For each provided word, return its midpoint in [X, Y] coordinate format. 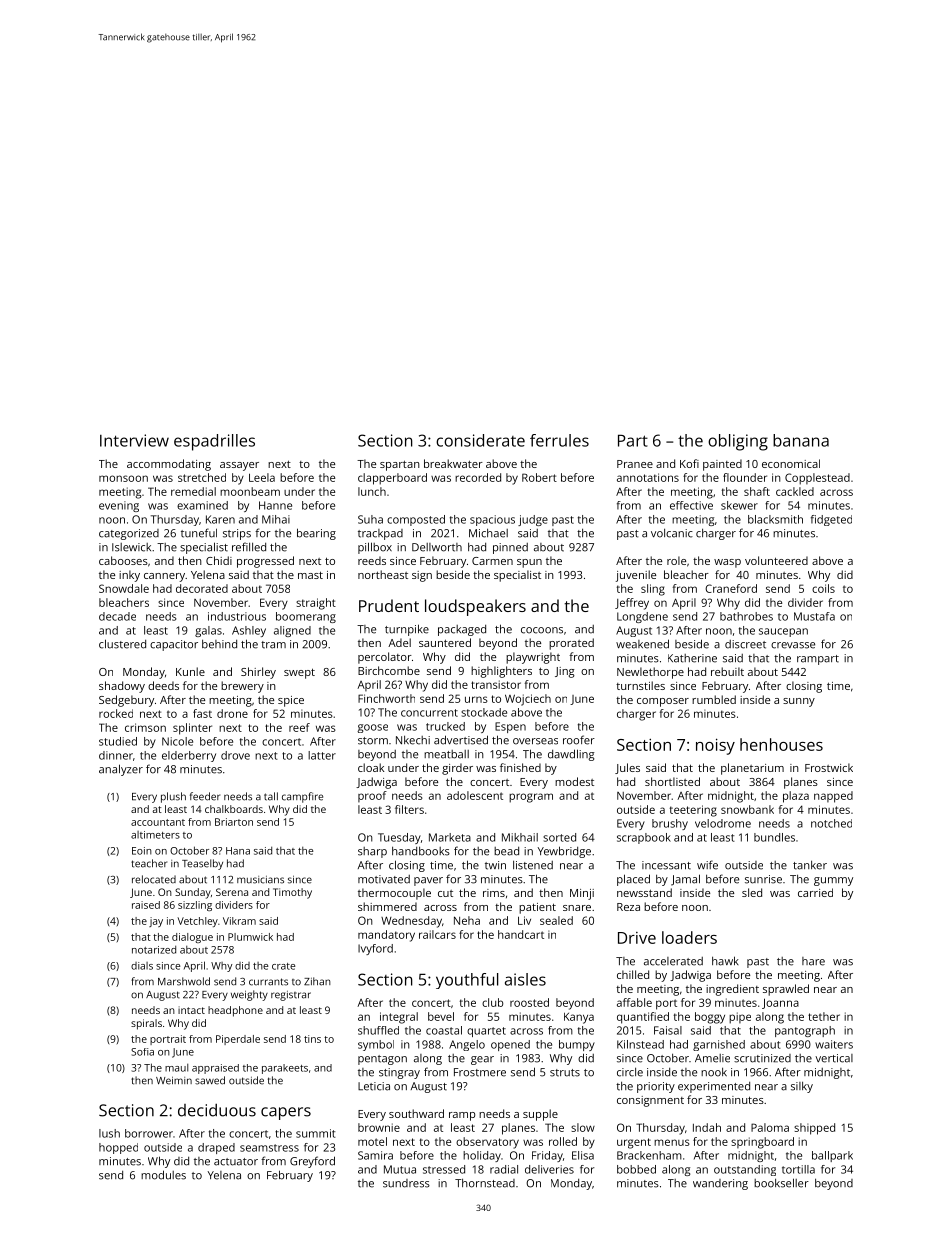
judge [533, 520]
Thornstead [485, 1183]
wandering [720, 1184]
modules [163, 1175]
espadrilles [214, 442]
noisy [715, 746]
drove [235, 755]
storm [373, 741]
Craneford [731, 588]
